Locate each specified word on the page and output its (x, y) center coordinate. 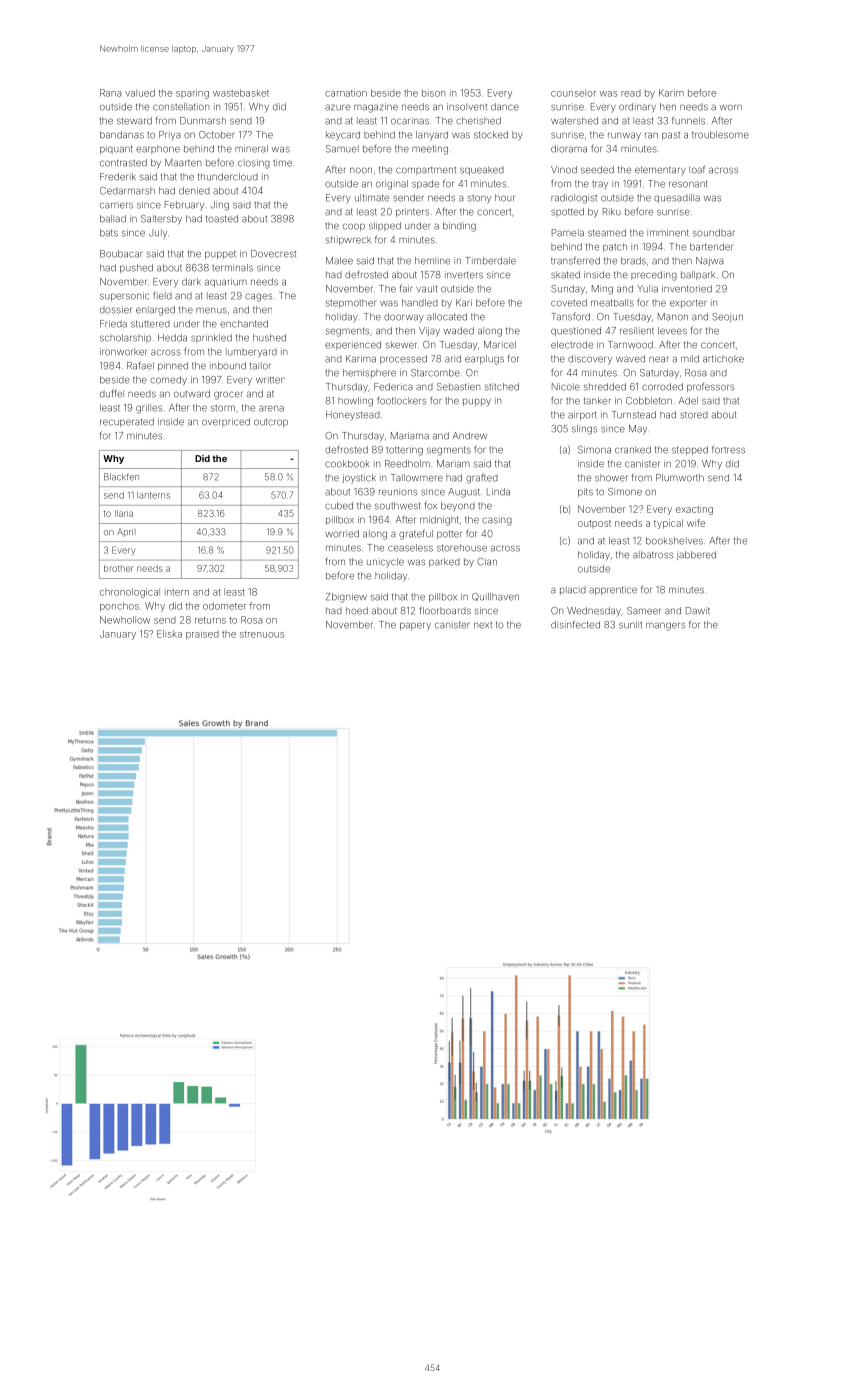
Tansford (571, 316)
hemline (432, 261)
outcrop (271, 422)
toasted (222, 219)
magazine (376, 108)
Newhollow (125, 620)
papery (415, 626)
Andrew (470, 436)
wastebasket (241, 93)
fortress (728, 449)
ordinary (637, 108)
